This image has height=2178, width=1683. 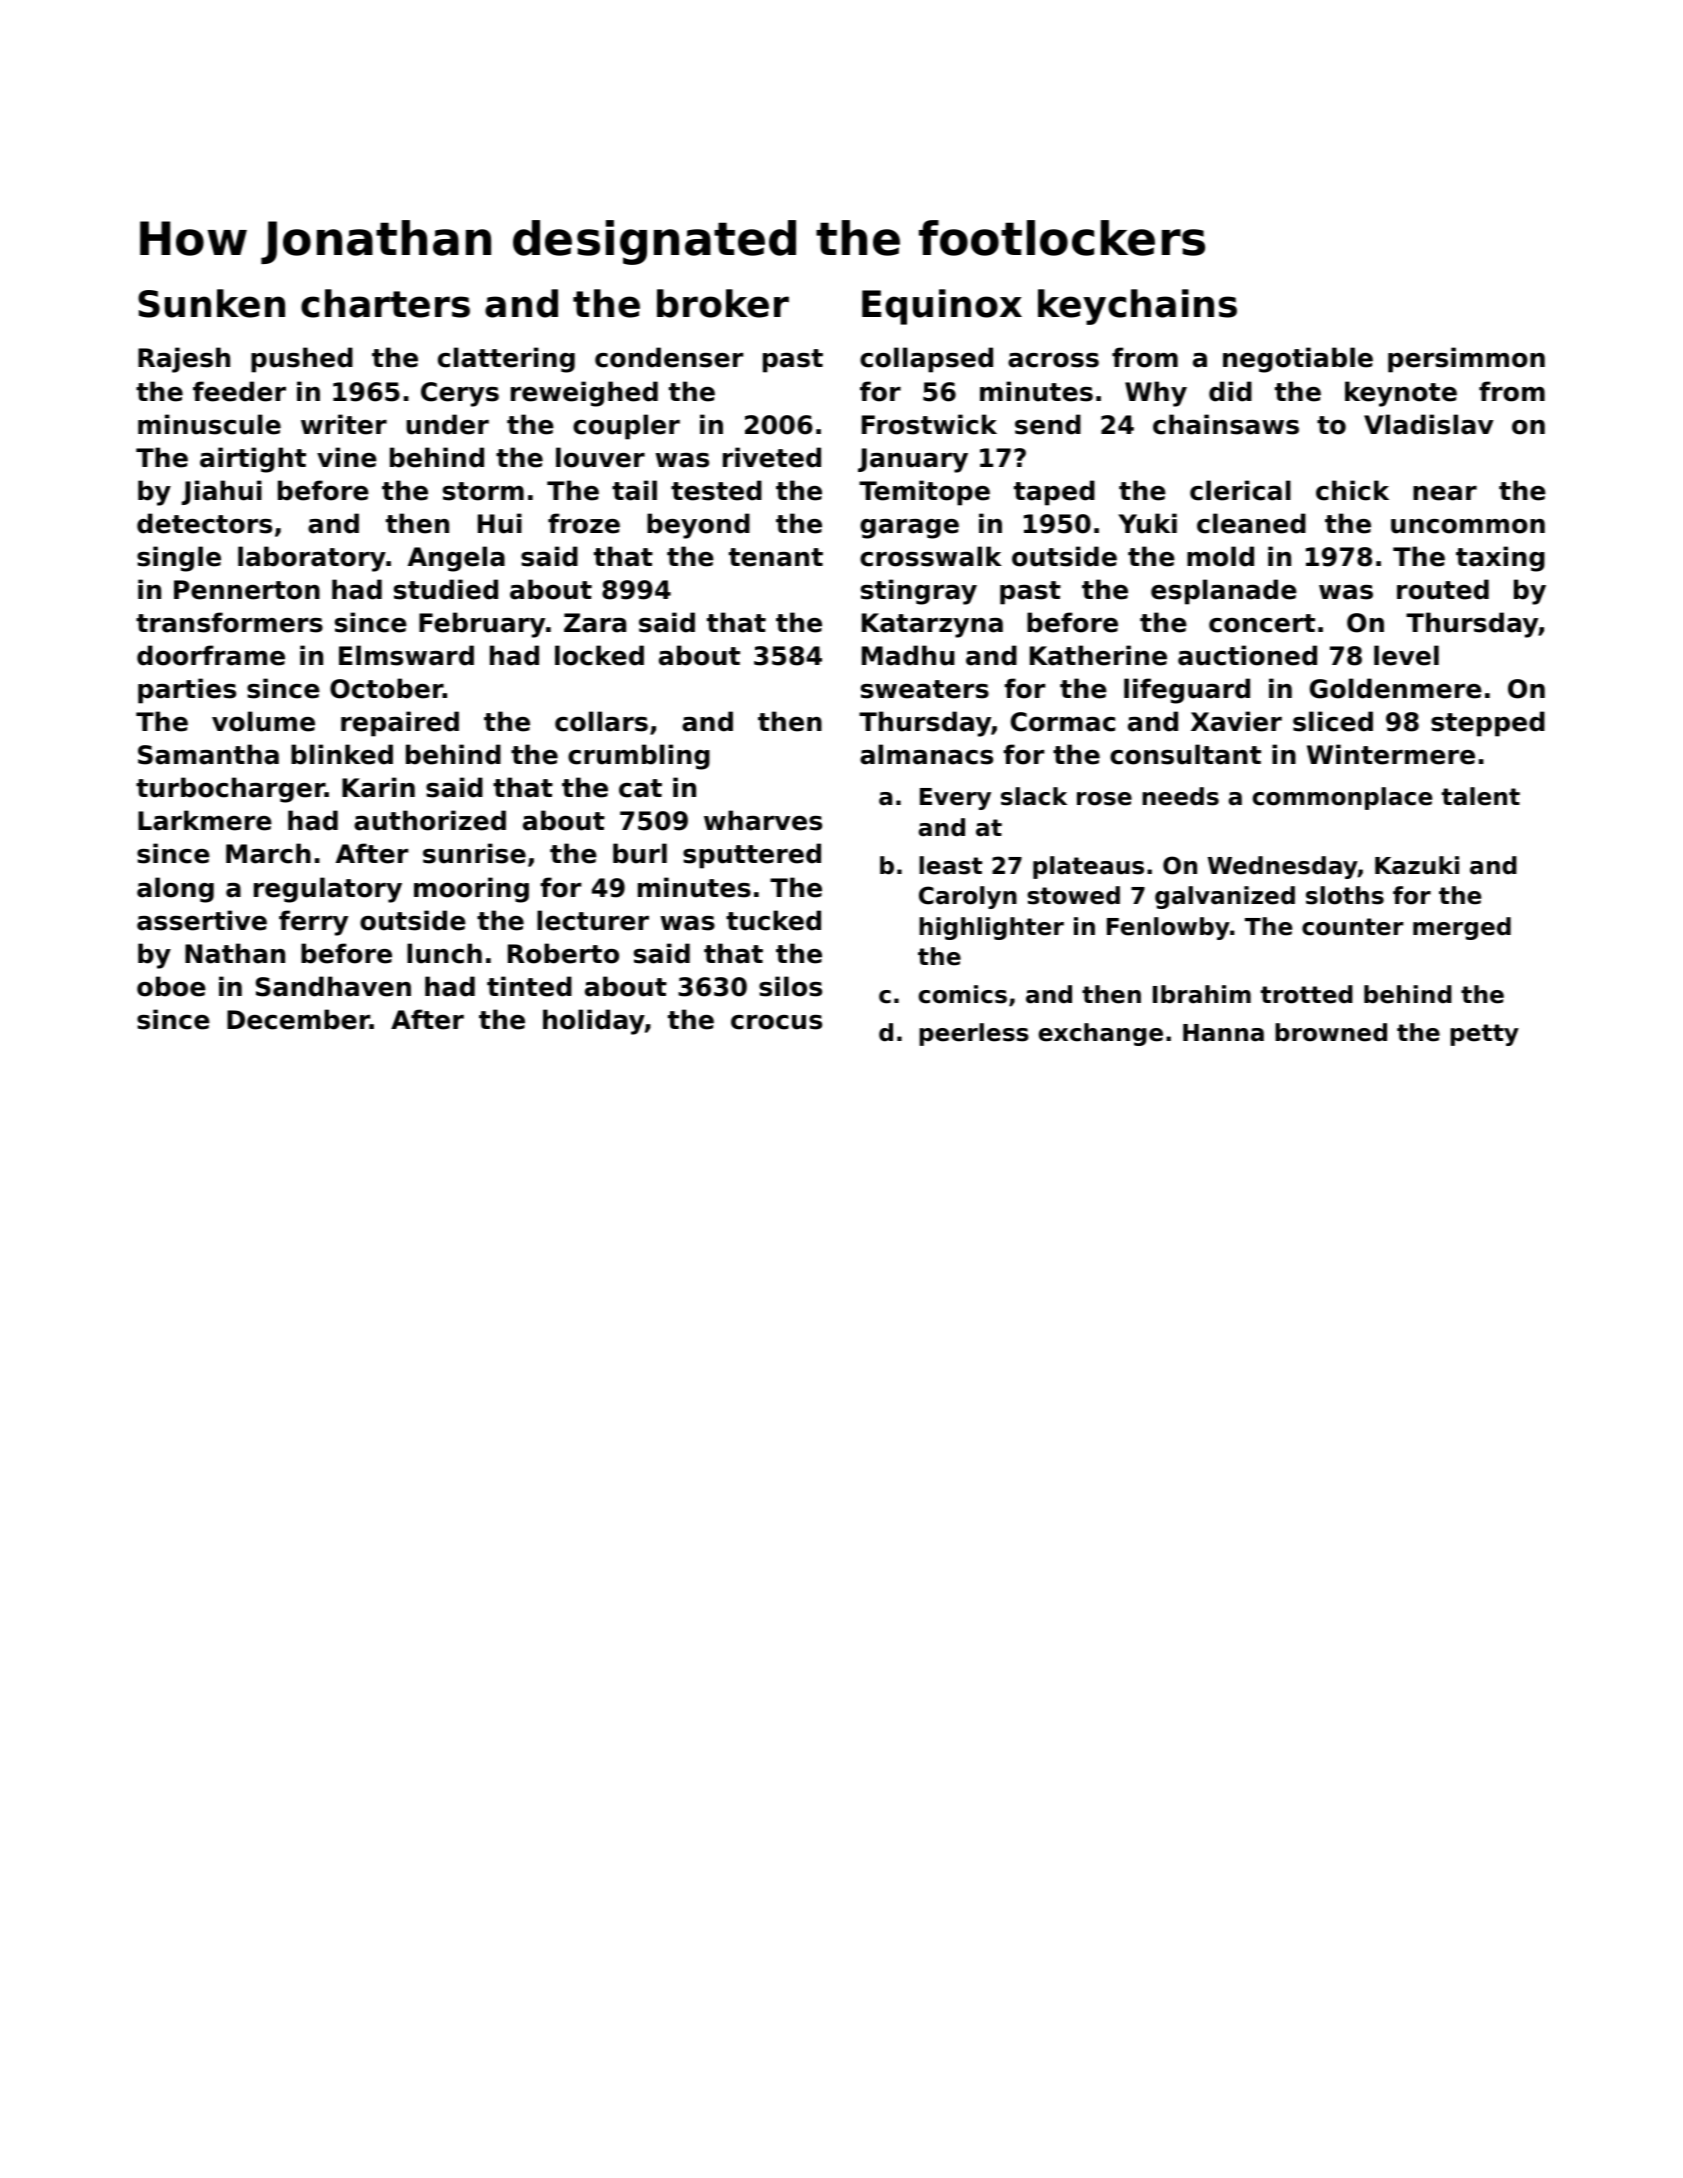 I want to click on charters, so click(x=385, y=303).
